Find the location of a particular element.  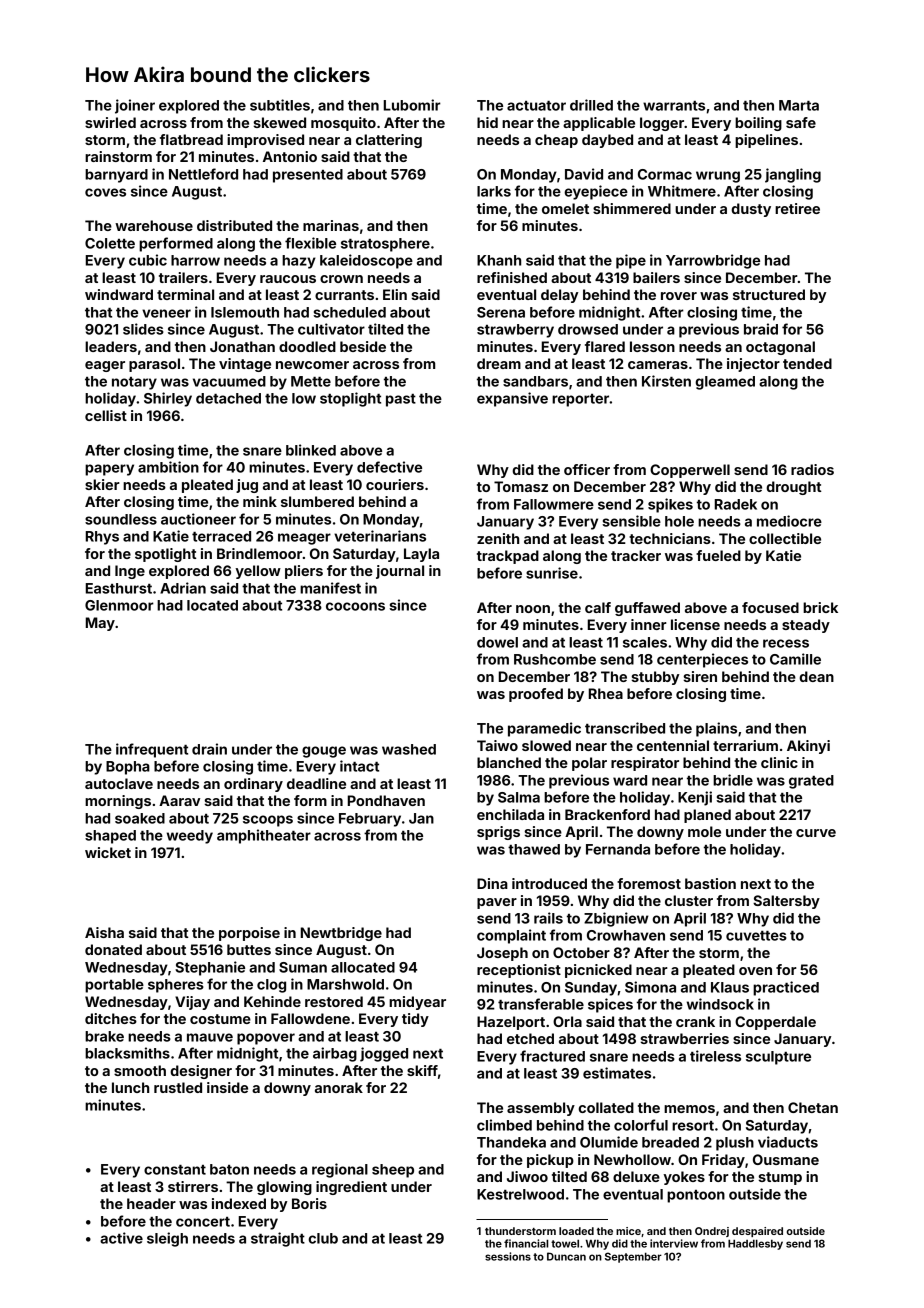

shimmered is located at coordinates (632, 208).
